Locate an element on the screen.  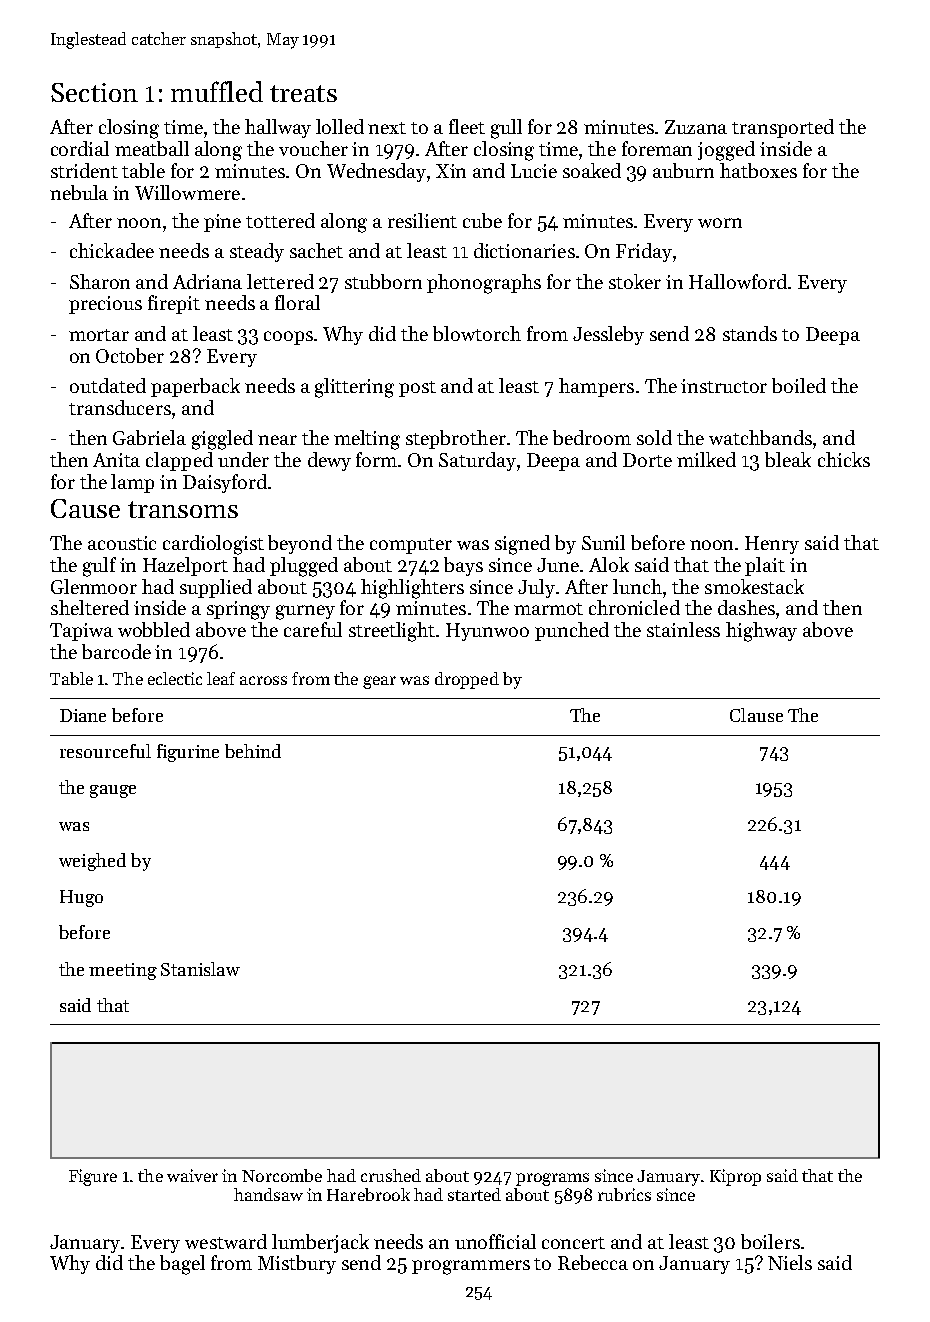
crushed is located at coordinates (391, 1175).
